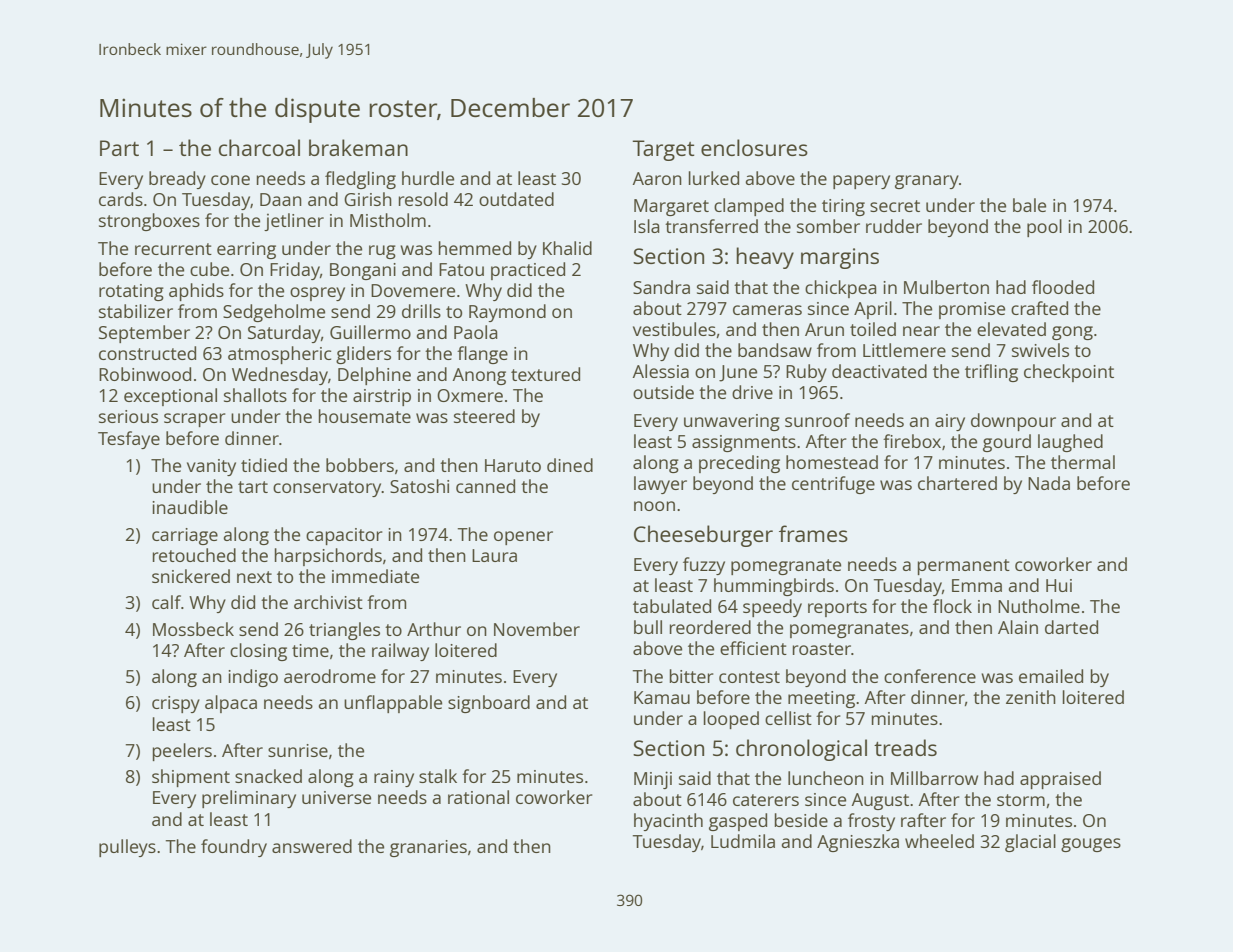  Describe the element at coordinates (711, 226) in the image. I see `transferred` at that location.
